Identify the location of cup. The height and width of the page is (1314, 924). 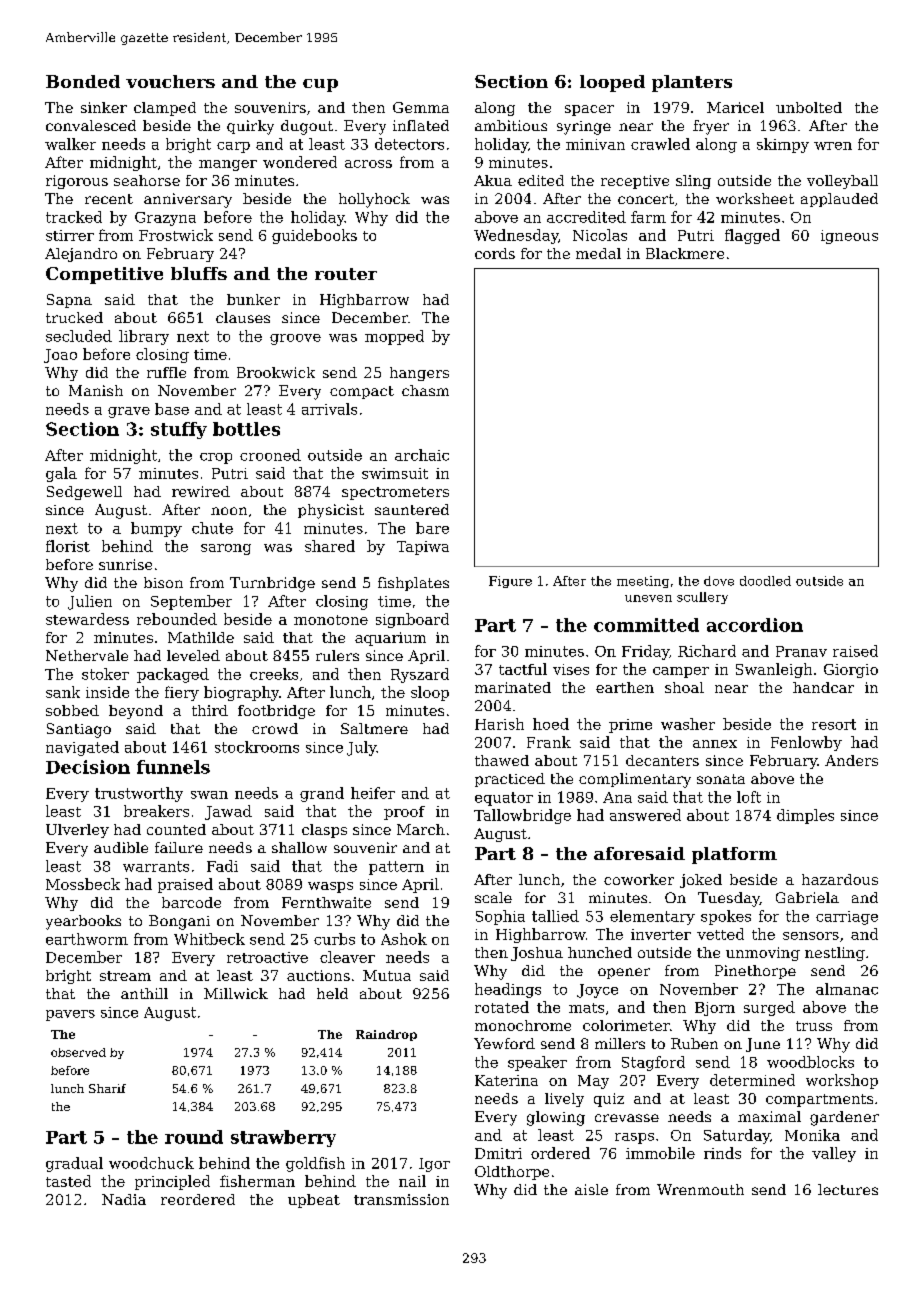
(320, 85).
